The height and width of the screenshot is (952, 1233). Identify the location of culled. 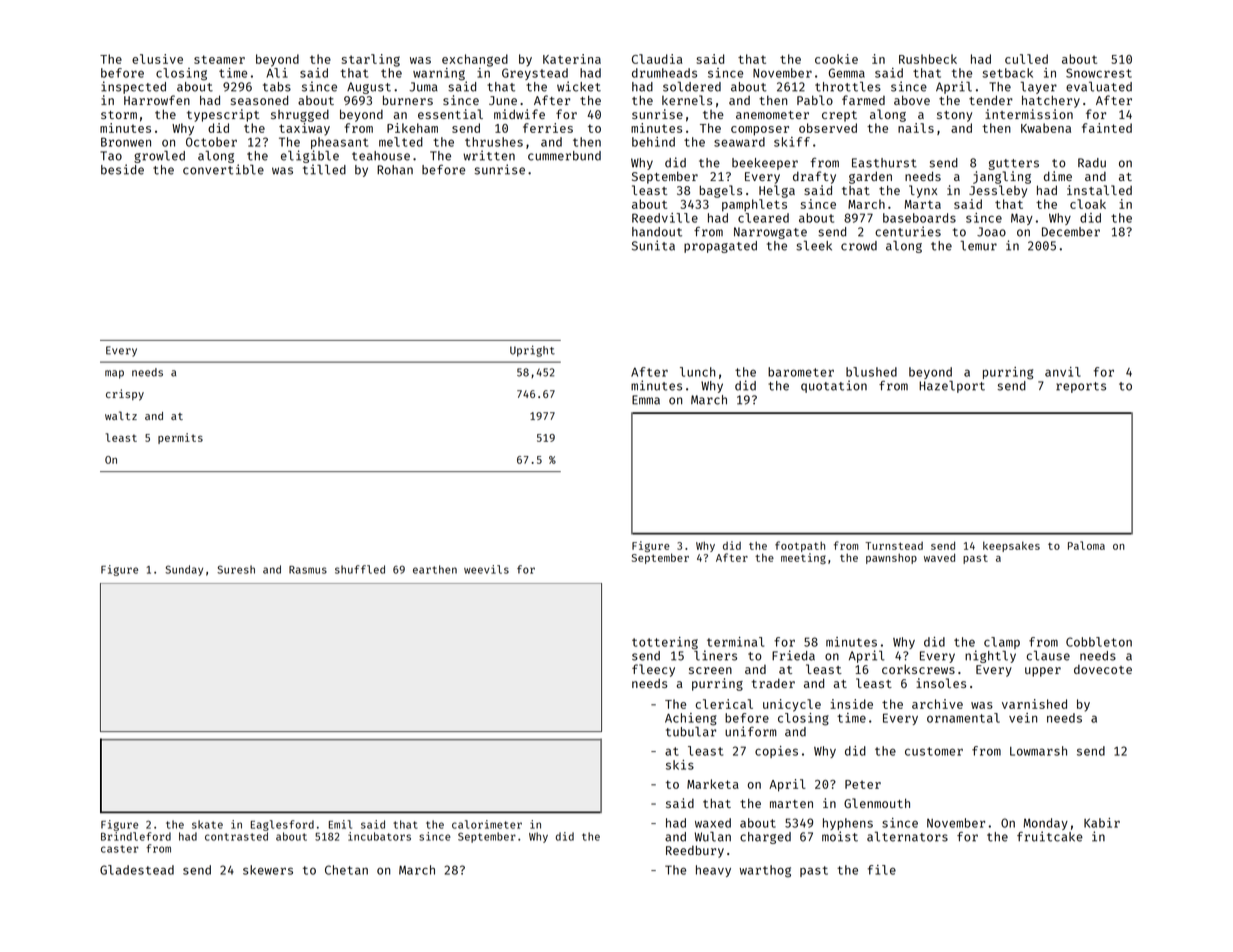
(1026, 59).
